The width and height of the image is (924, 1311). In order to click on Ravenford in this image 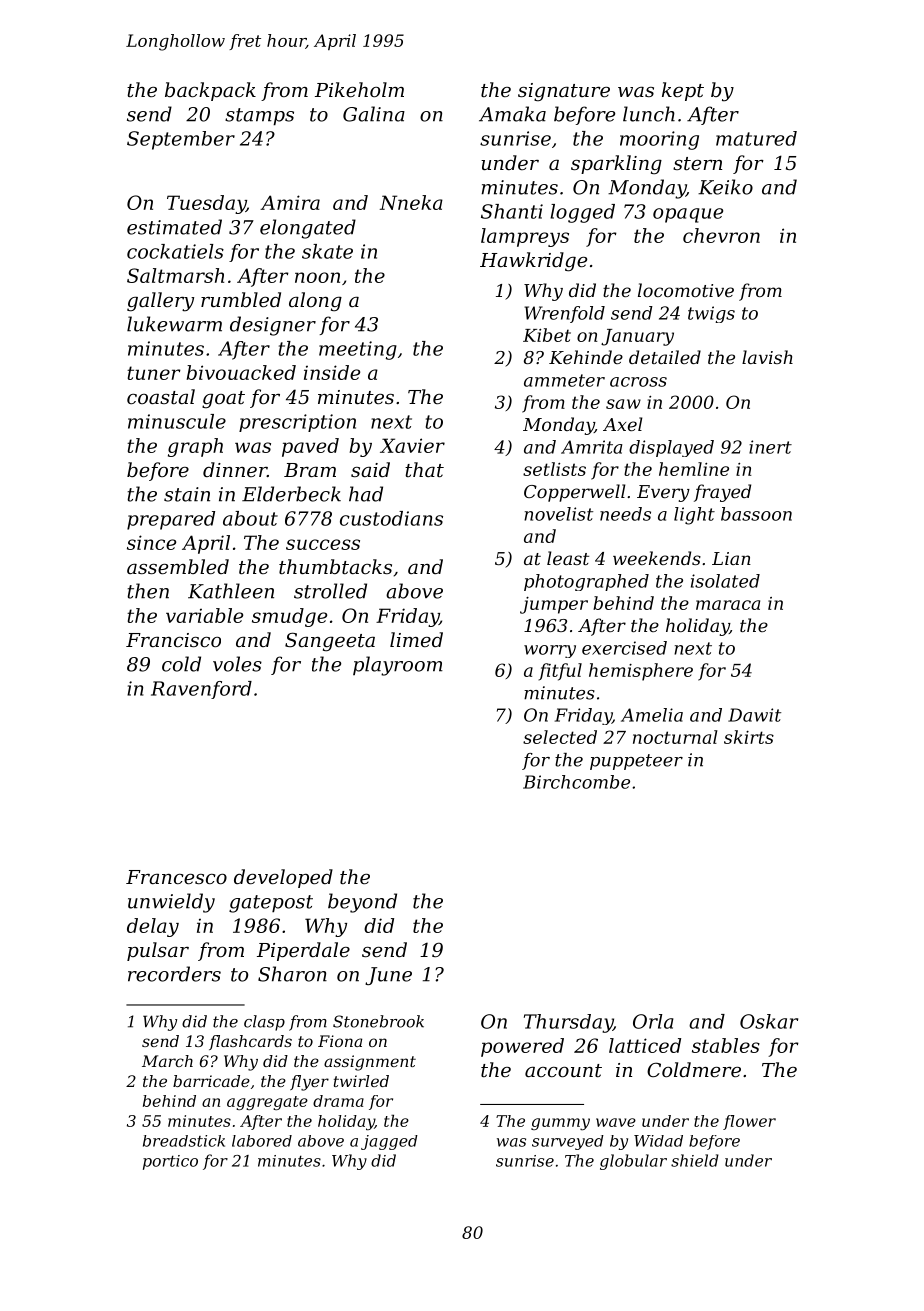, I will do `click(201, 690)`.
